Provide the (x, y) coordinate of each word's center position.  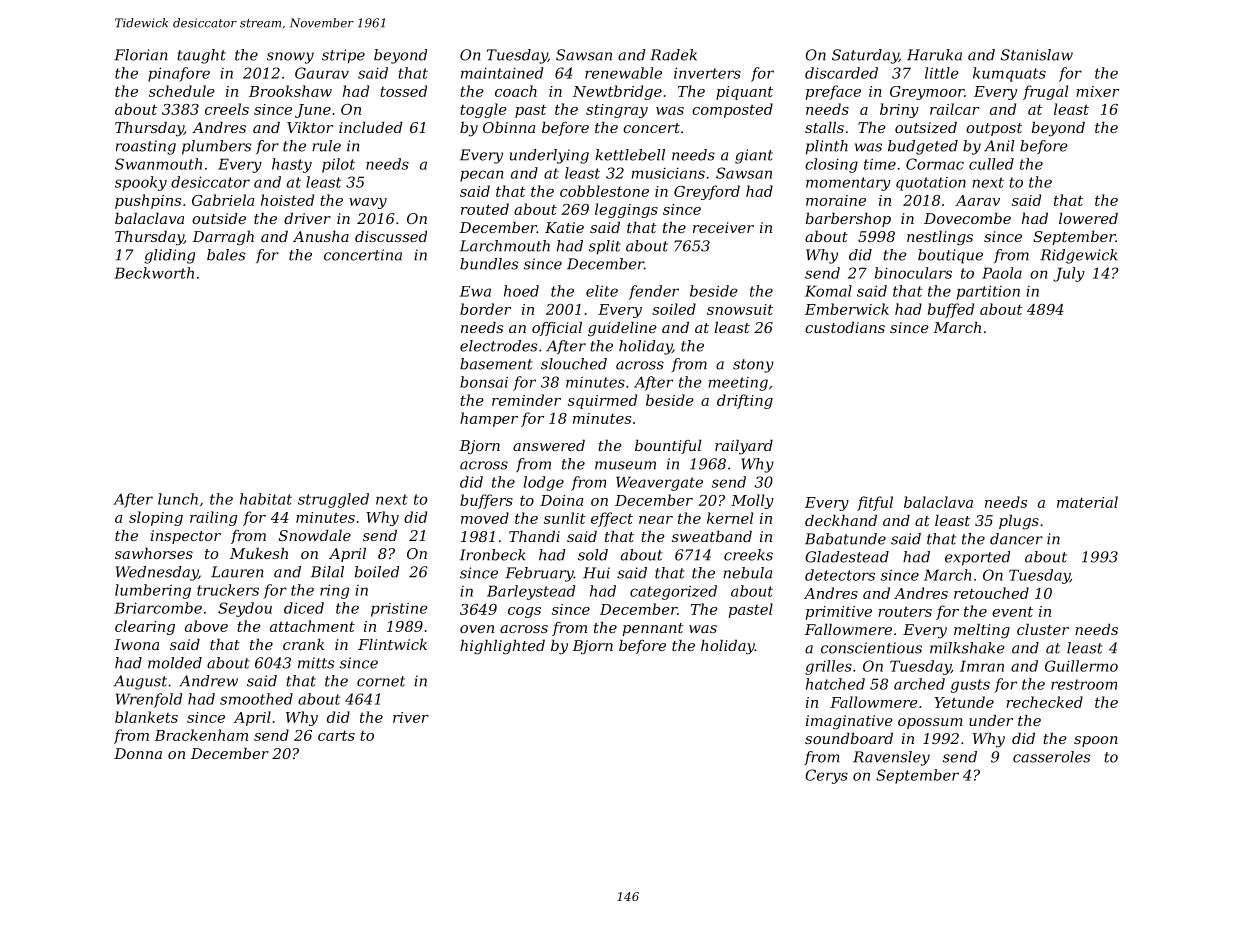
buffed (951, 310)
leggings (626, 210)
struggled (333, 500)
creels (227, 109)
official (557, 329)
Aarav (977, 200)
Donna (138, 753)
